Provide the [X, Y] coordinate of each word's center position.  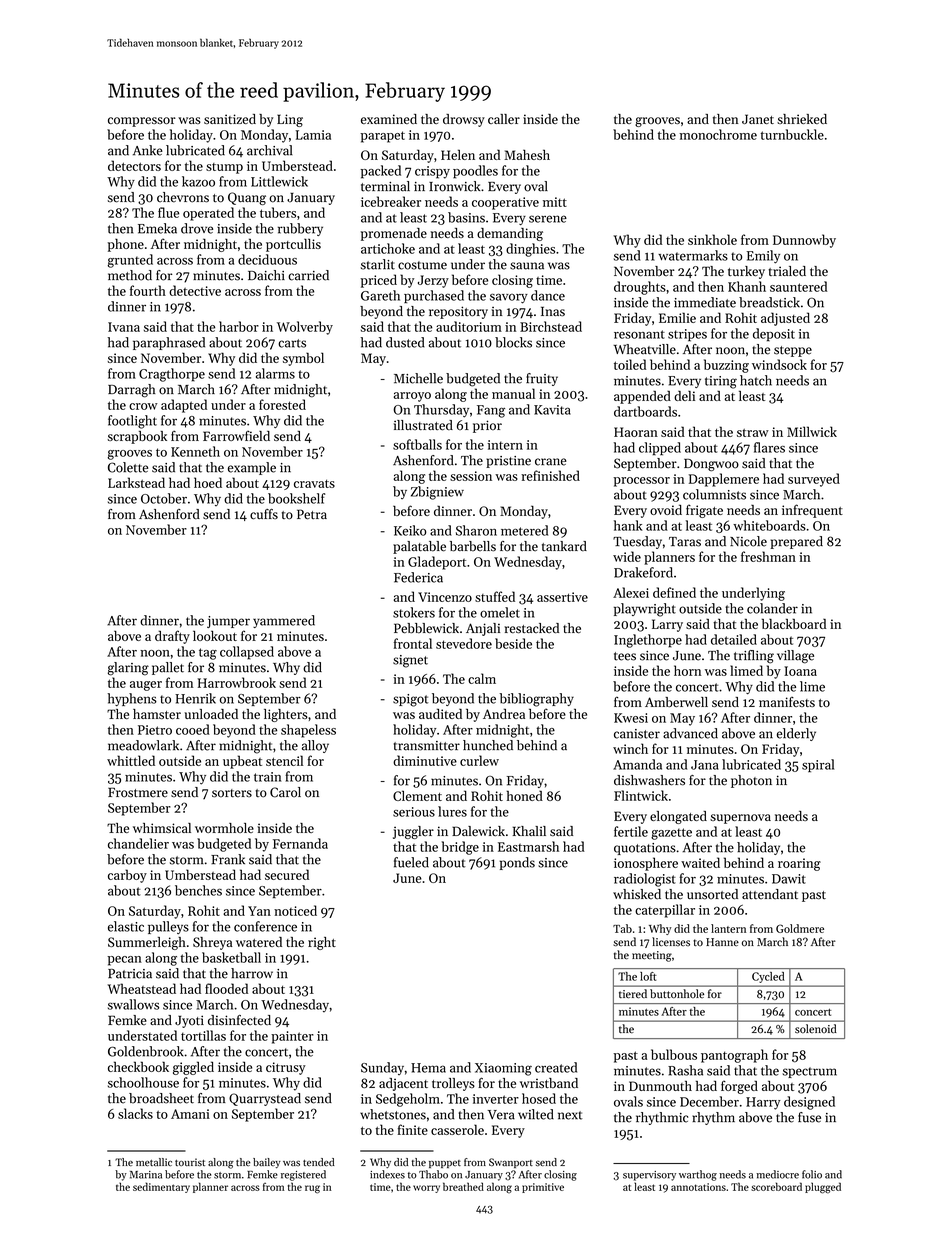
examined [389, 119]
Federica [418, 577]
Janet [758, 119]
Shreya [213, 943]
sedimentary [161, 1187]
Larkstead [136, 482]
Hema [428, 1068]
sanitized [230, 119]
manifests [787, 702]
